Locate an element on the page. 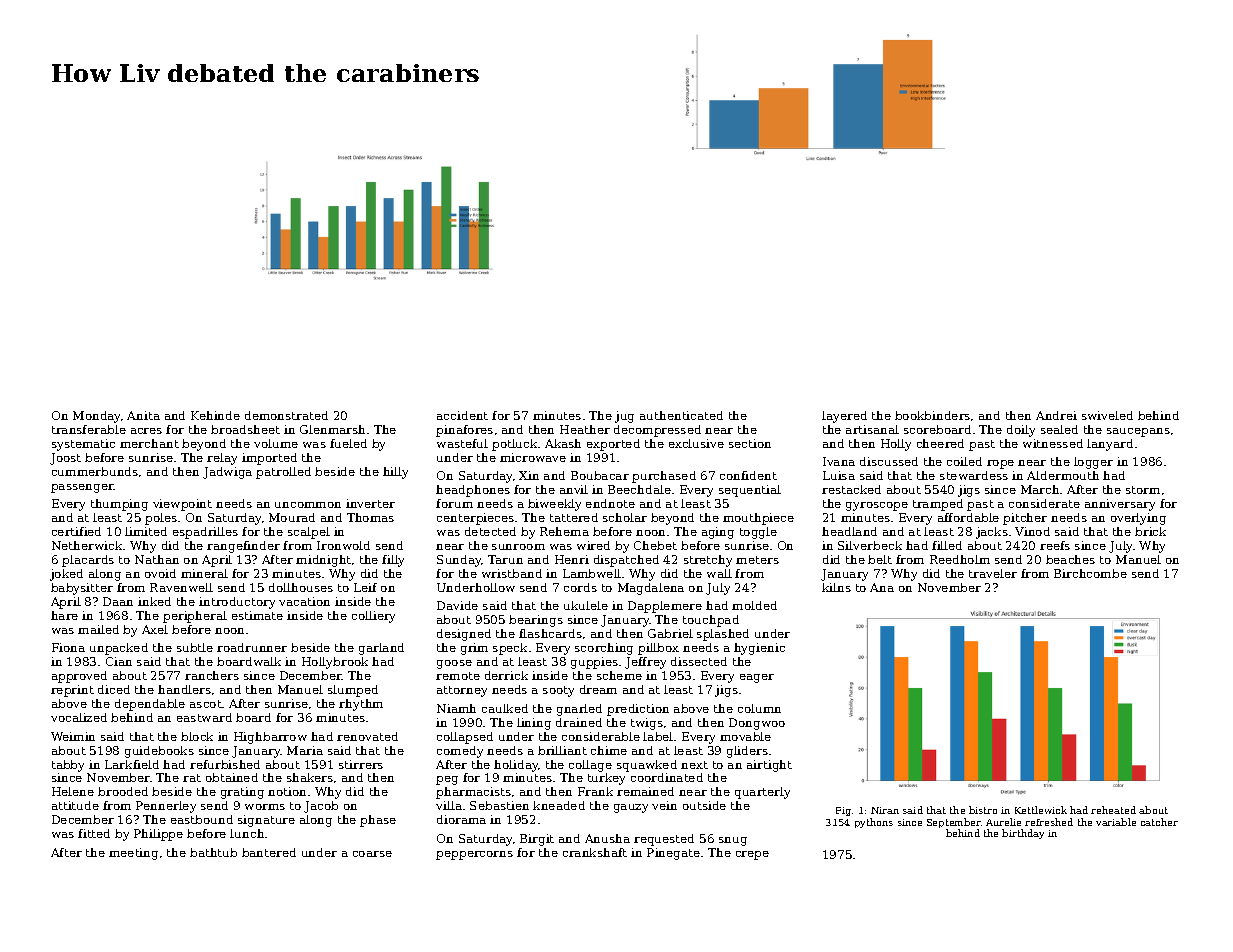 The width and height of the document is (1233, 952). joked is located at coordinates (66, 575).
